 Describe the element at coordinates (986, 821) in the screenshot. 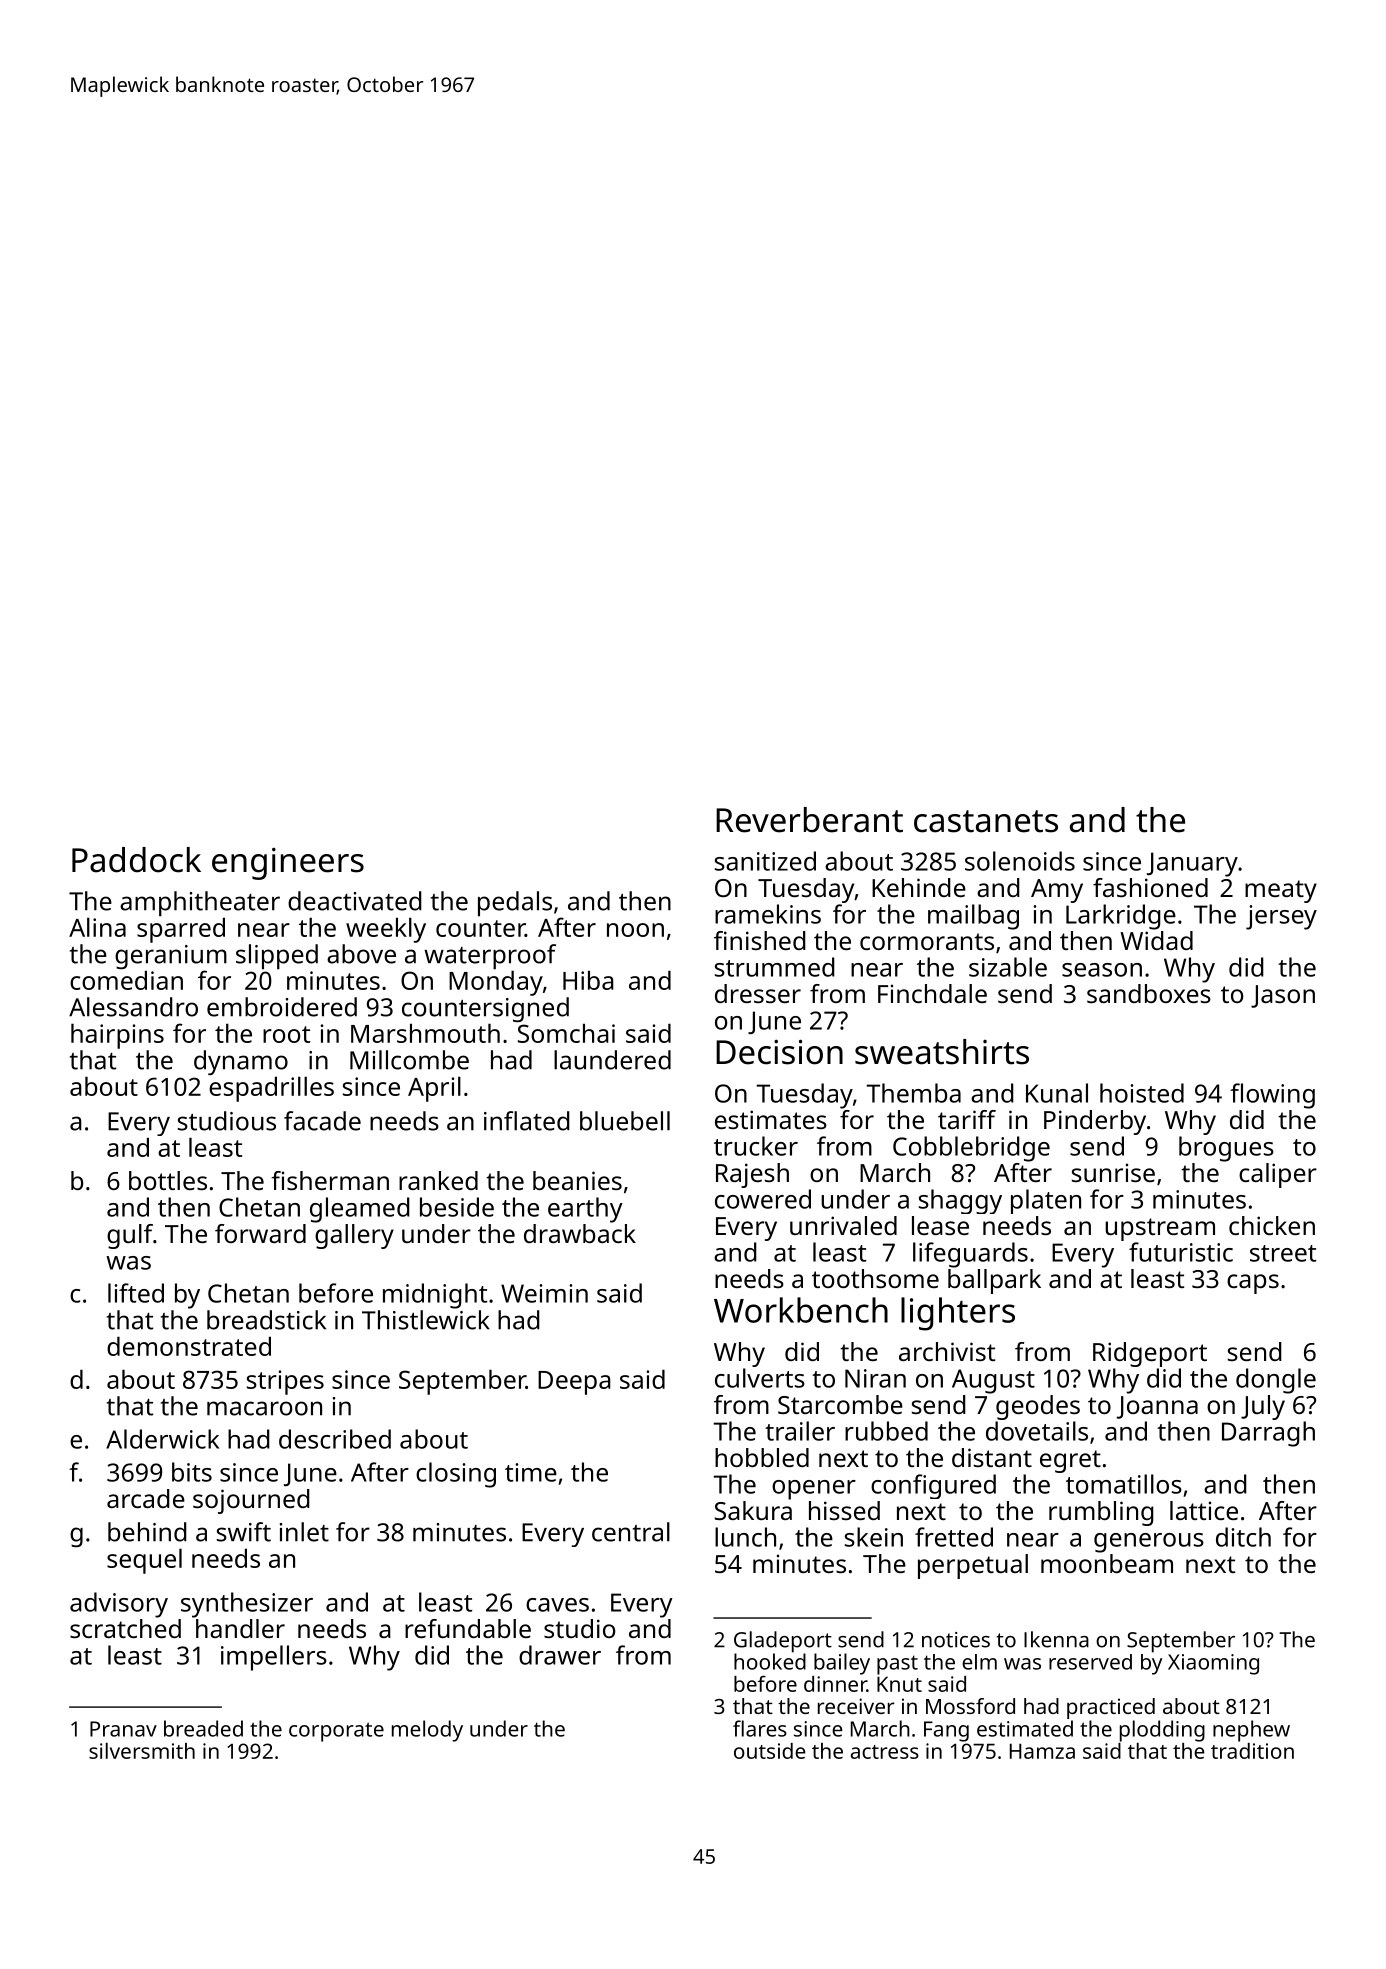

I see `castanets` at that location.
